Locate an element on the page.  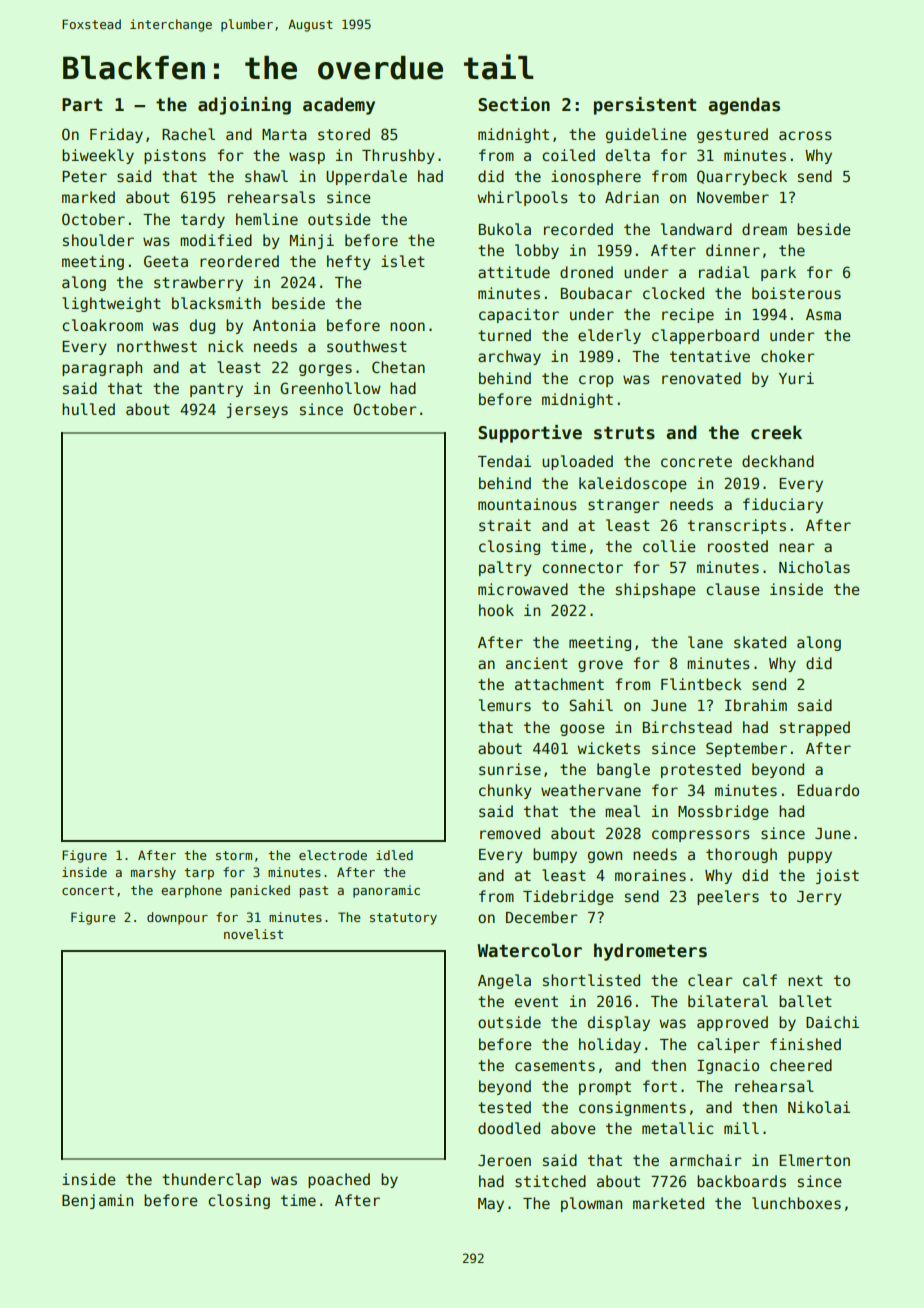
hook is located at coordinates (496, 610).
